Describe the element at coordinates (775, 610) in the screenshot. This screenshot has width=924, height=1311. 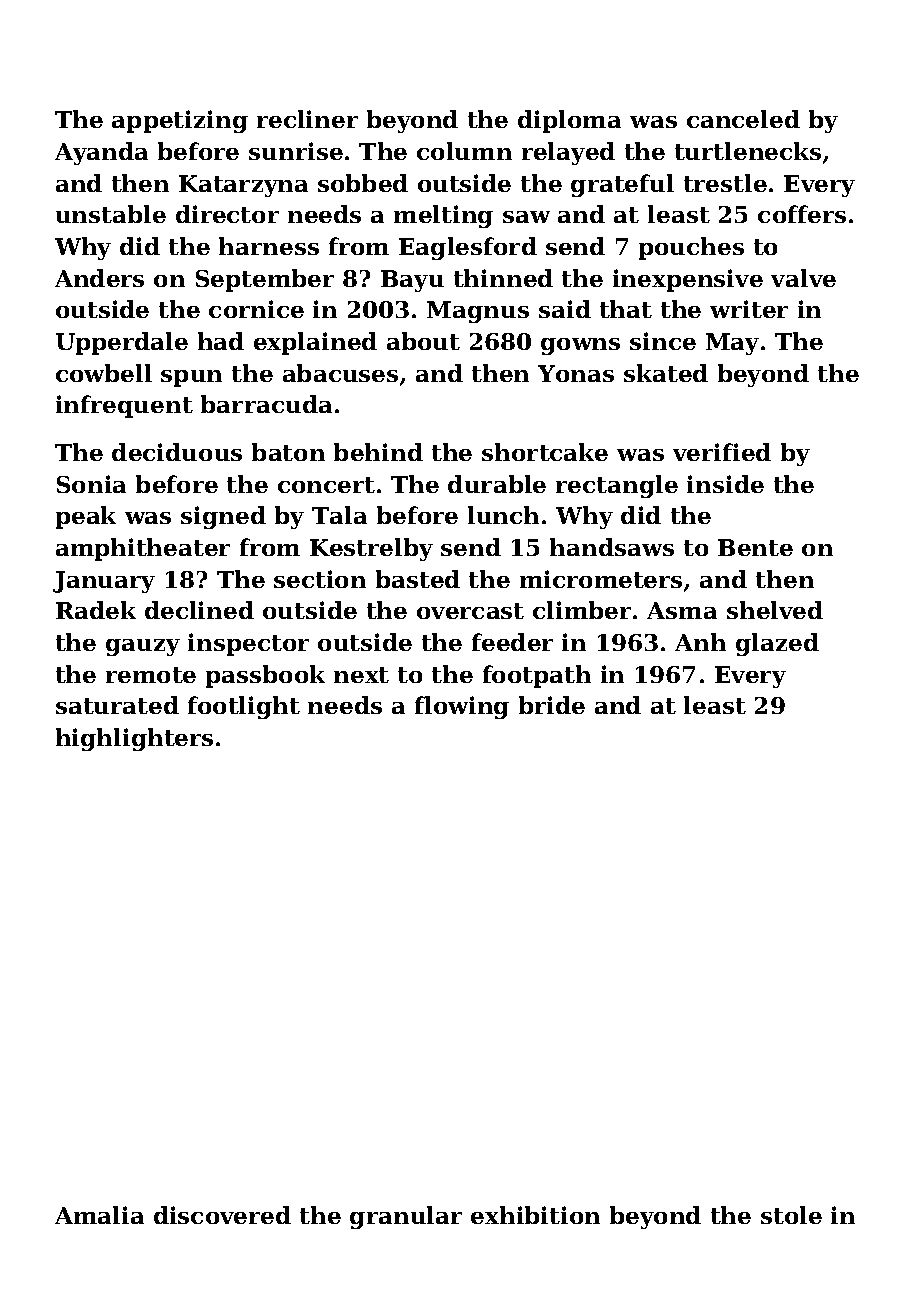
I see `shelved` at that location.
